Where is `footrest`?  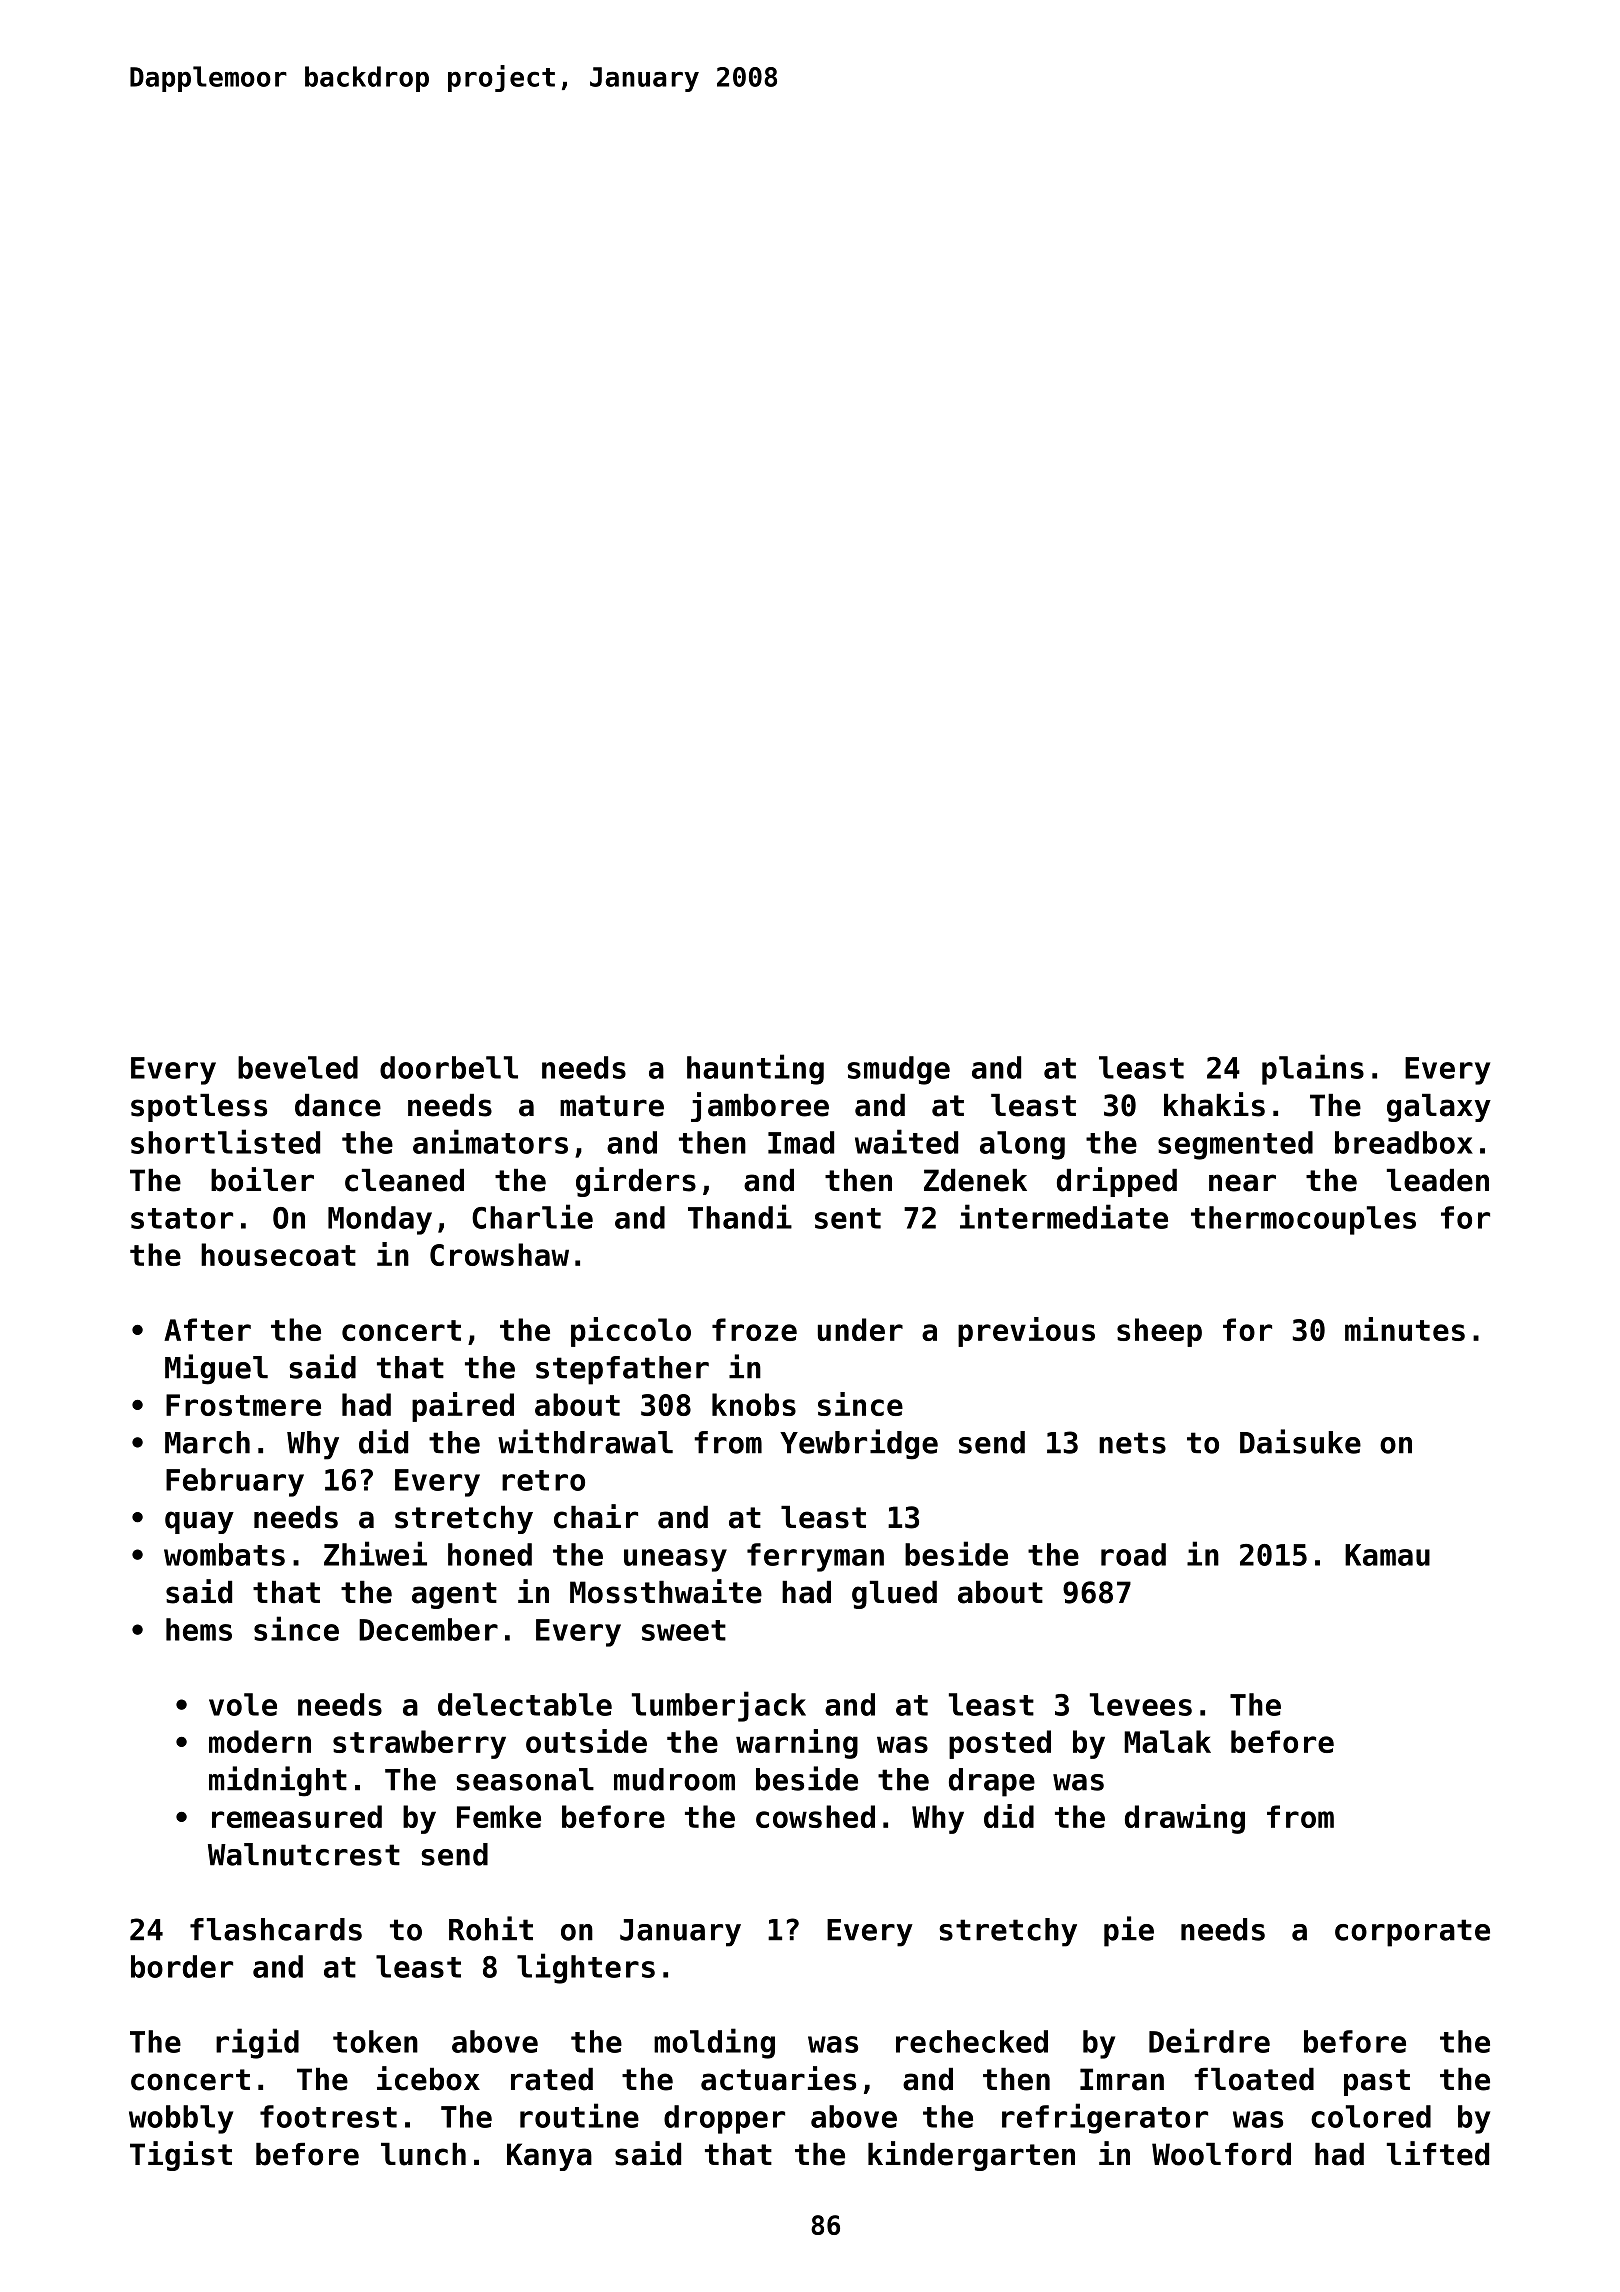 footrest is located at coordinates (328, 2116).
